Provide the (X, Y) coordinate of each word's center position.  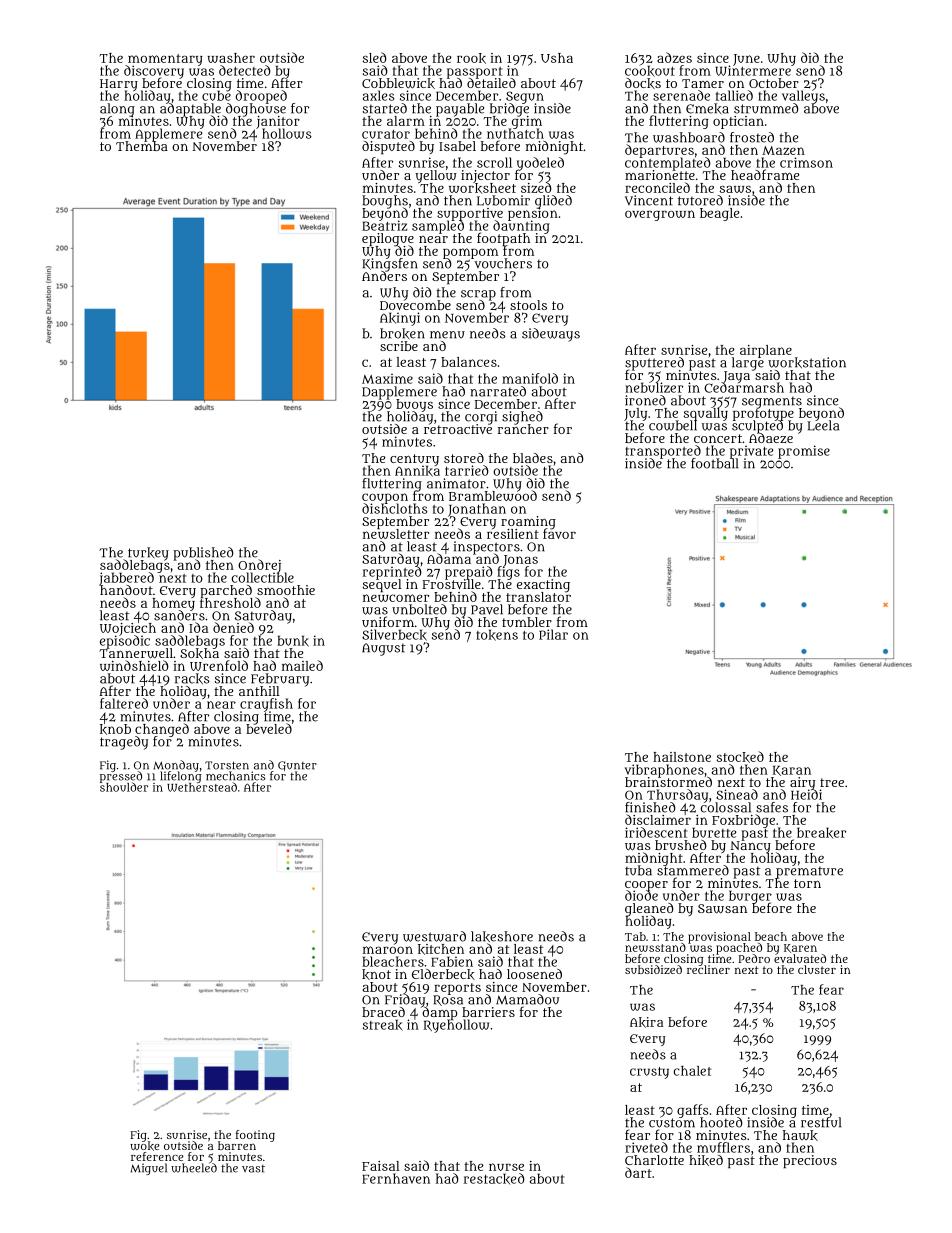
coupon (385, 498)
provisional (719, 937)
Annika (417, 471)
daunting (521, 227)
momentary (164, 60)
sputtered (654, 363)
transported (663, 451)
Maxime (387, 379)
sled (375, 57)
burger (750, 896)
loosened (534, 974)
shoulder (124, 787)
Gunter (297, 766)
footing (255, 1136)
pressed (121, 777)
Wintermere (753, 71)
